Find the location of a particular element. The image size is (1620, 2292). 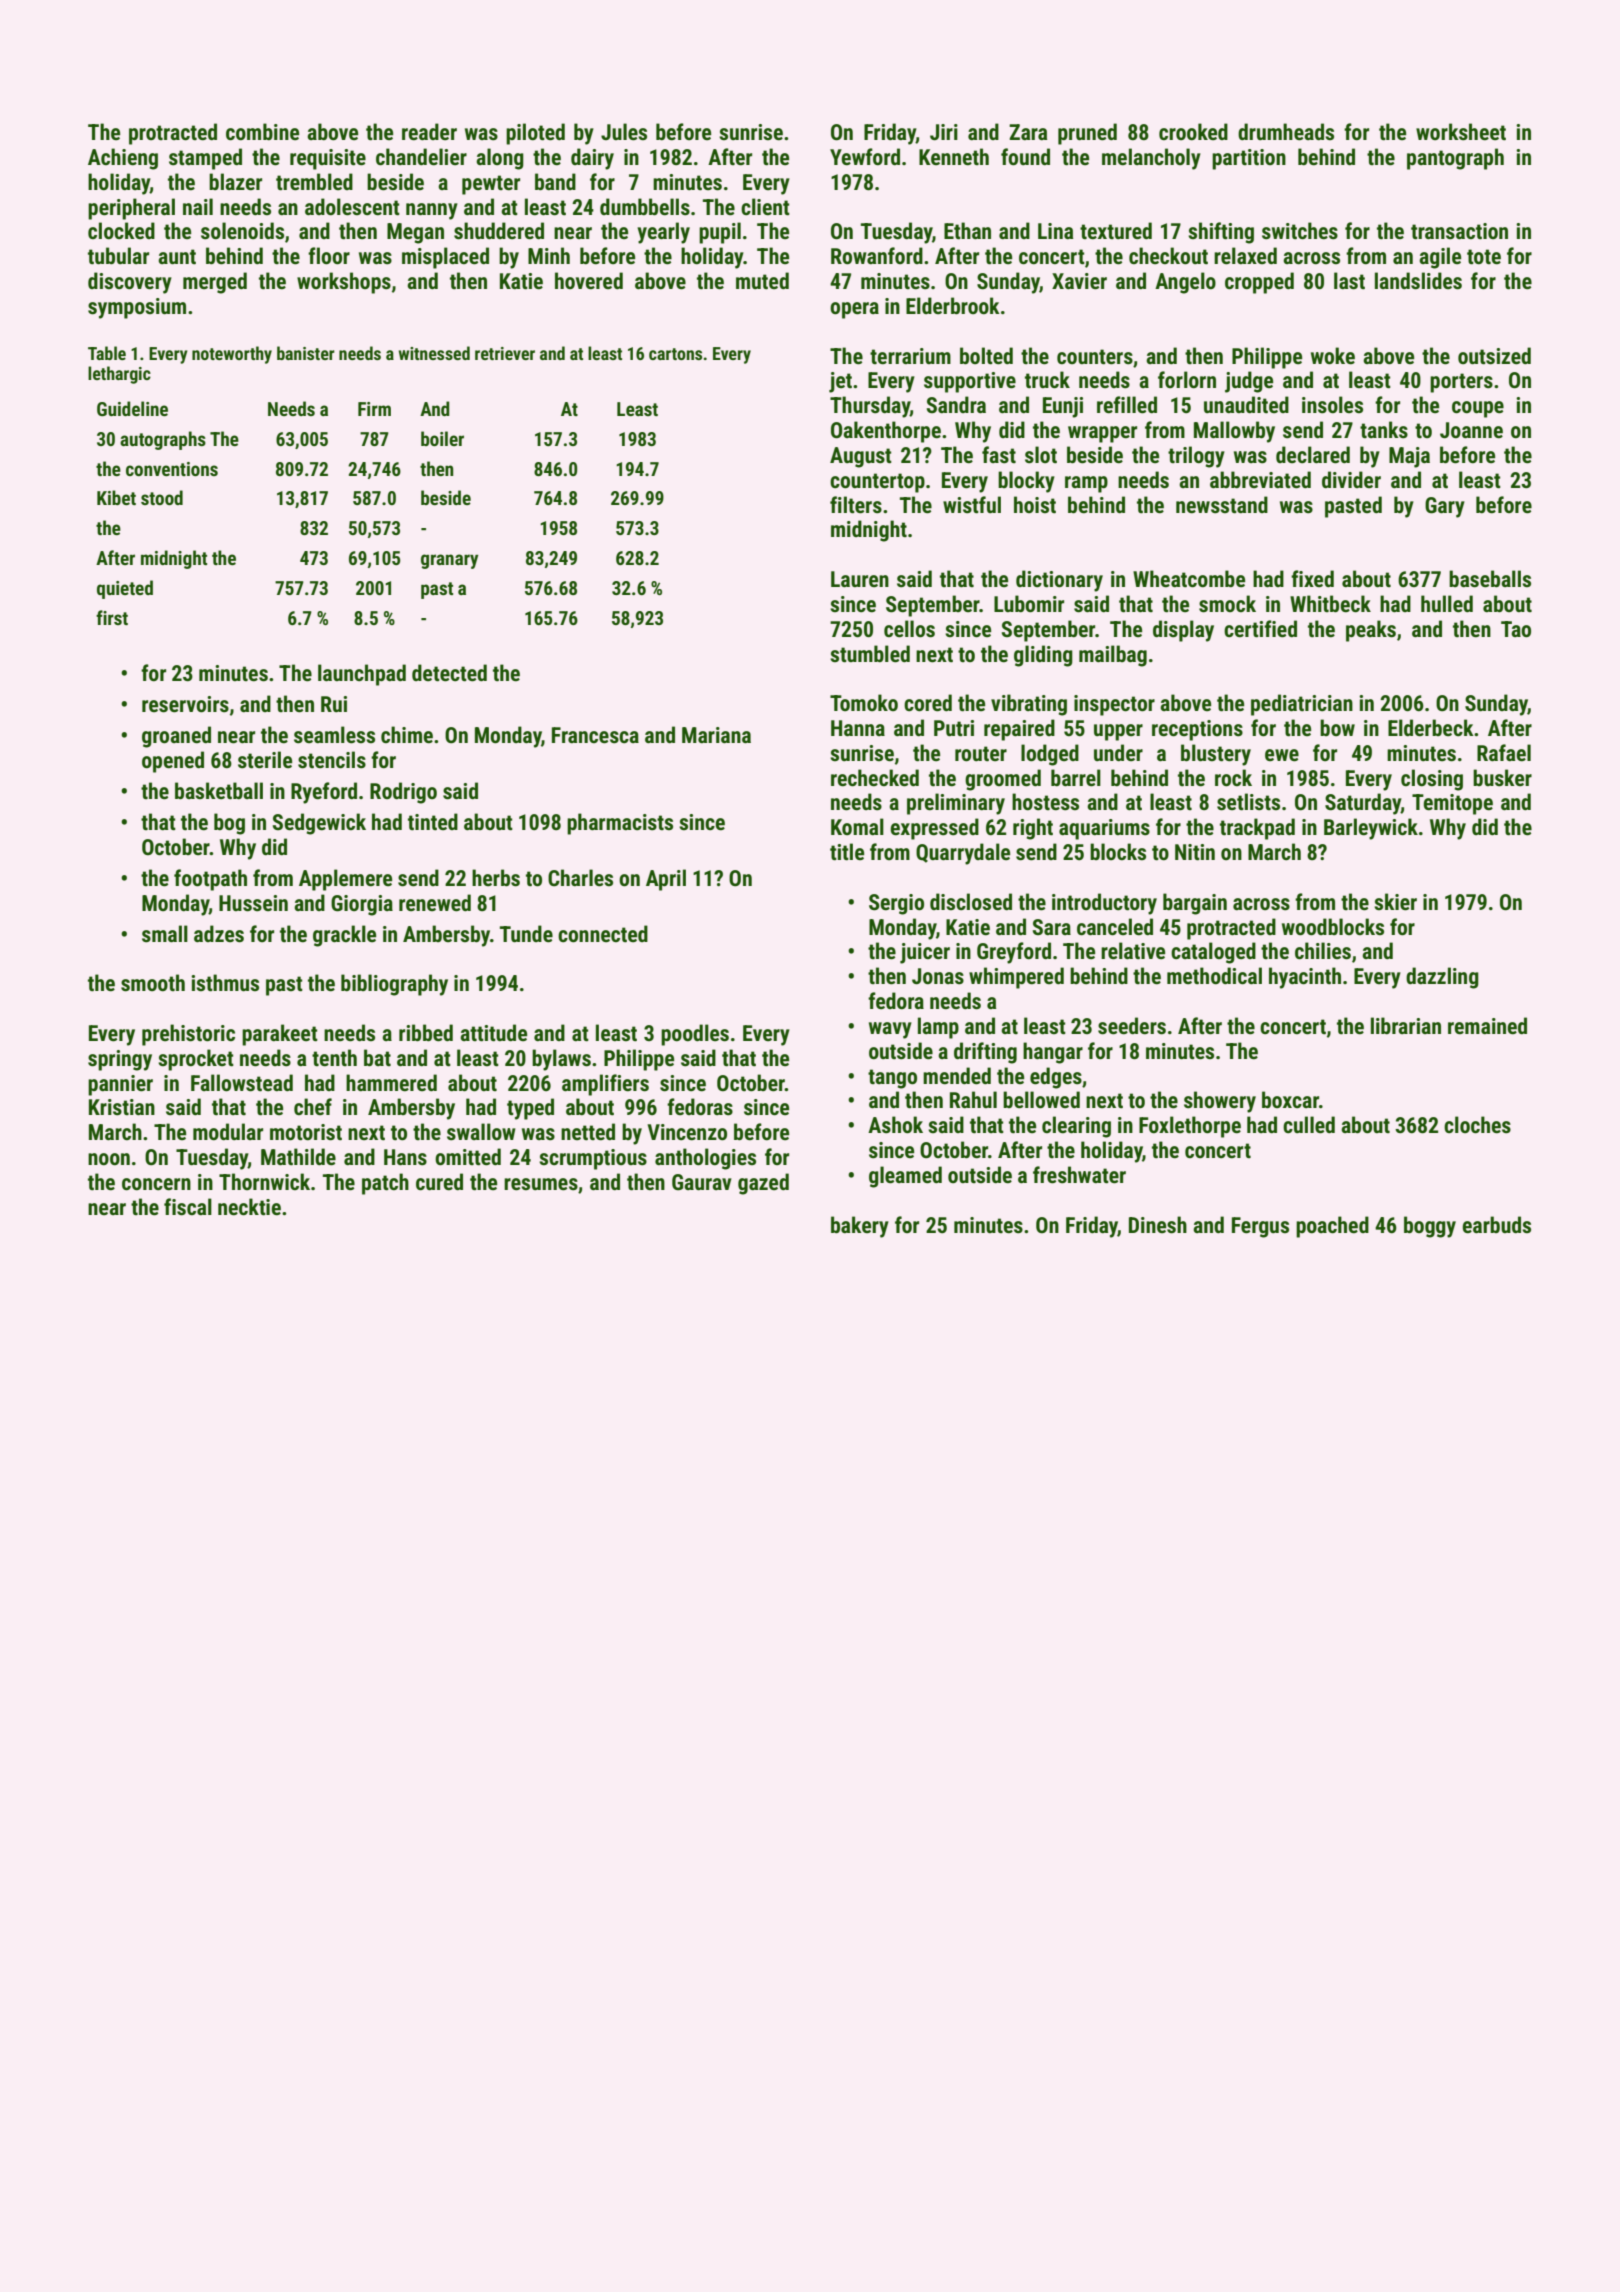

Sandra is located at coordinates (956, 404).
